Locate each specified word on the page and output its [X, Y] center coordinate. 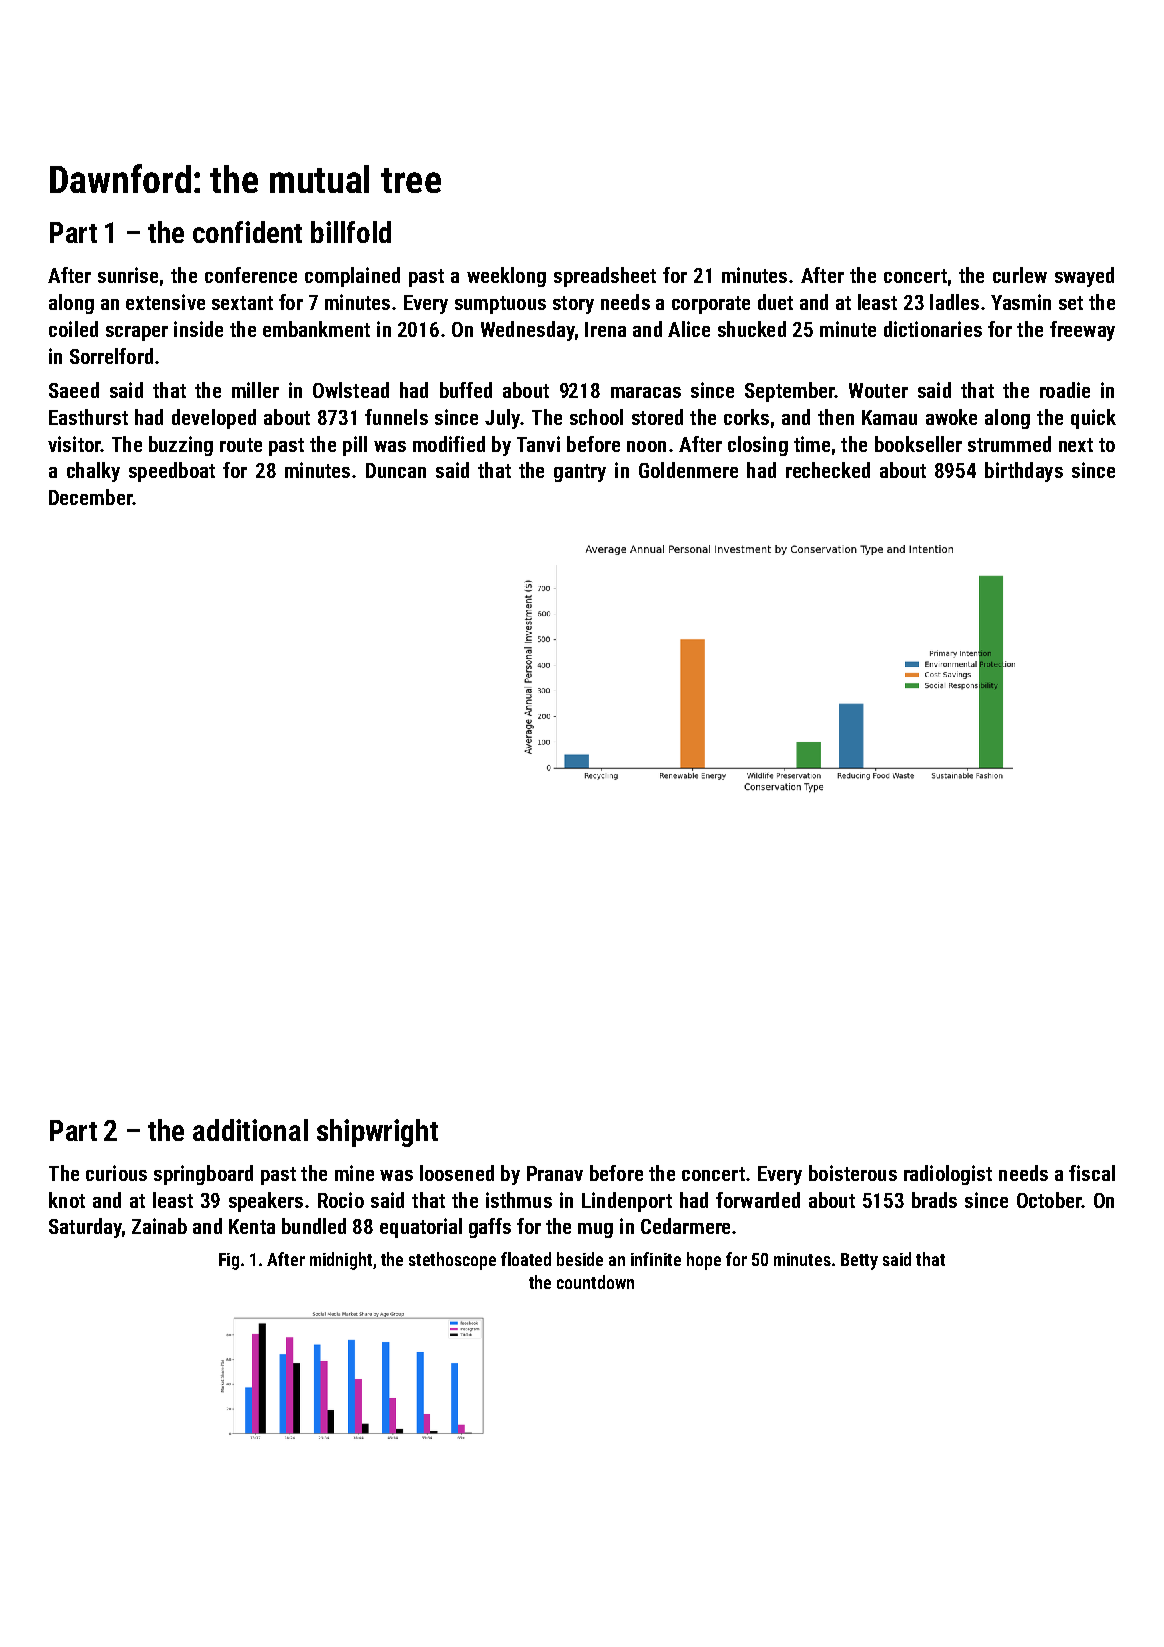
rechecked [828, 470]
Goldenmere [688, 470]
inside [198, 329]
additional [250, 1130]
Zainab [159, 1226]
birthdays [1024, 472]
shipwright [377, 1133]
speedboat [172, 472]
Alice [689, 329]
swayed [1084, 277]
